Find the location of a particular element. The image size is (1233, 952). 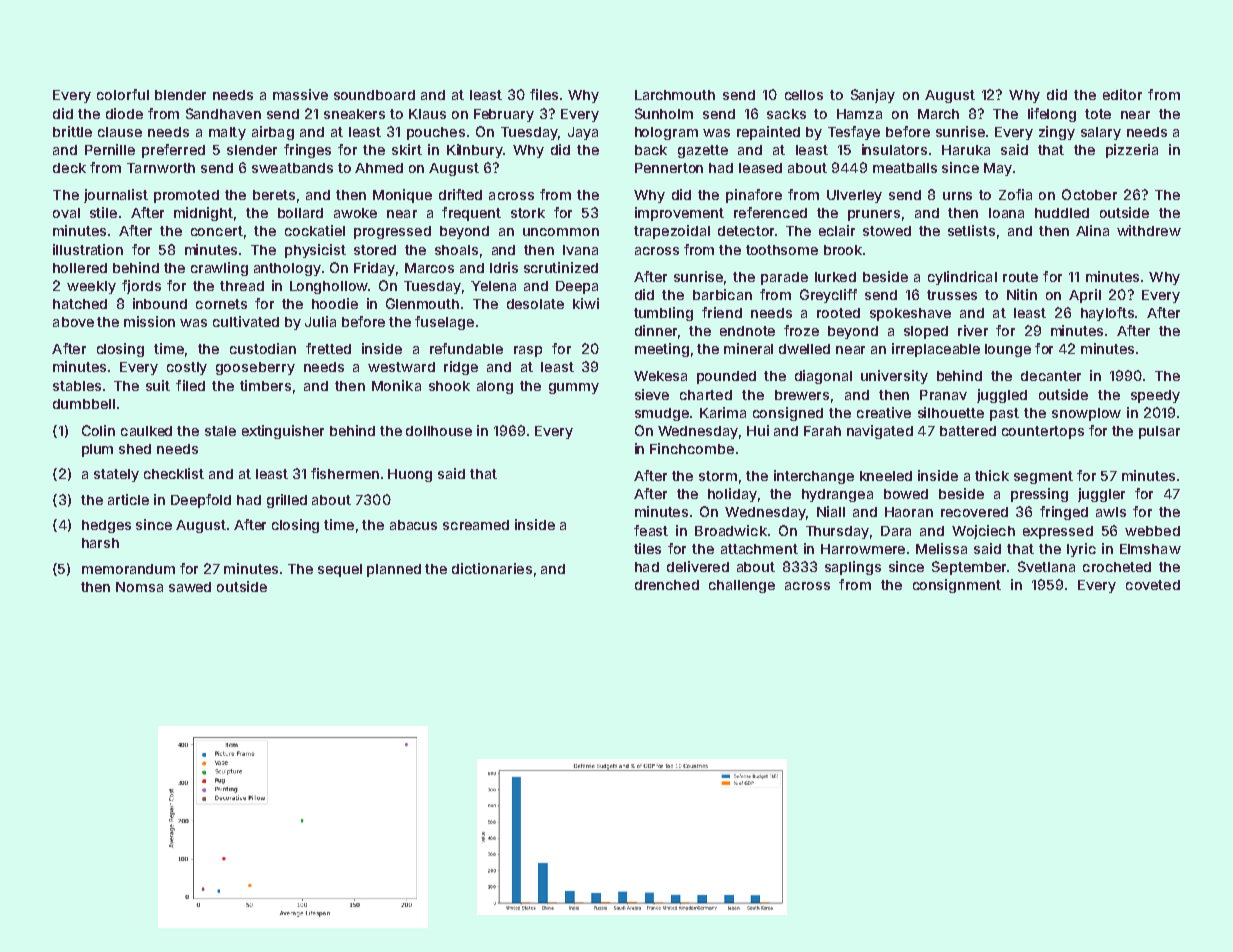

Nomsa is located at coordinates (139, 587).
